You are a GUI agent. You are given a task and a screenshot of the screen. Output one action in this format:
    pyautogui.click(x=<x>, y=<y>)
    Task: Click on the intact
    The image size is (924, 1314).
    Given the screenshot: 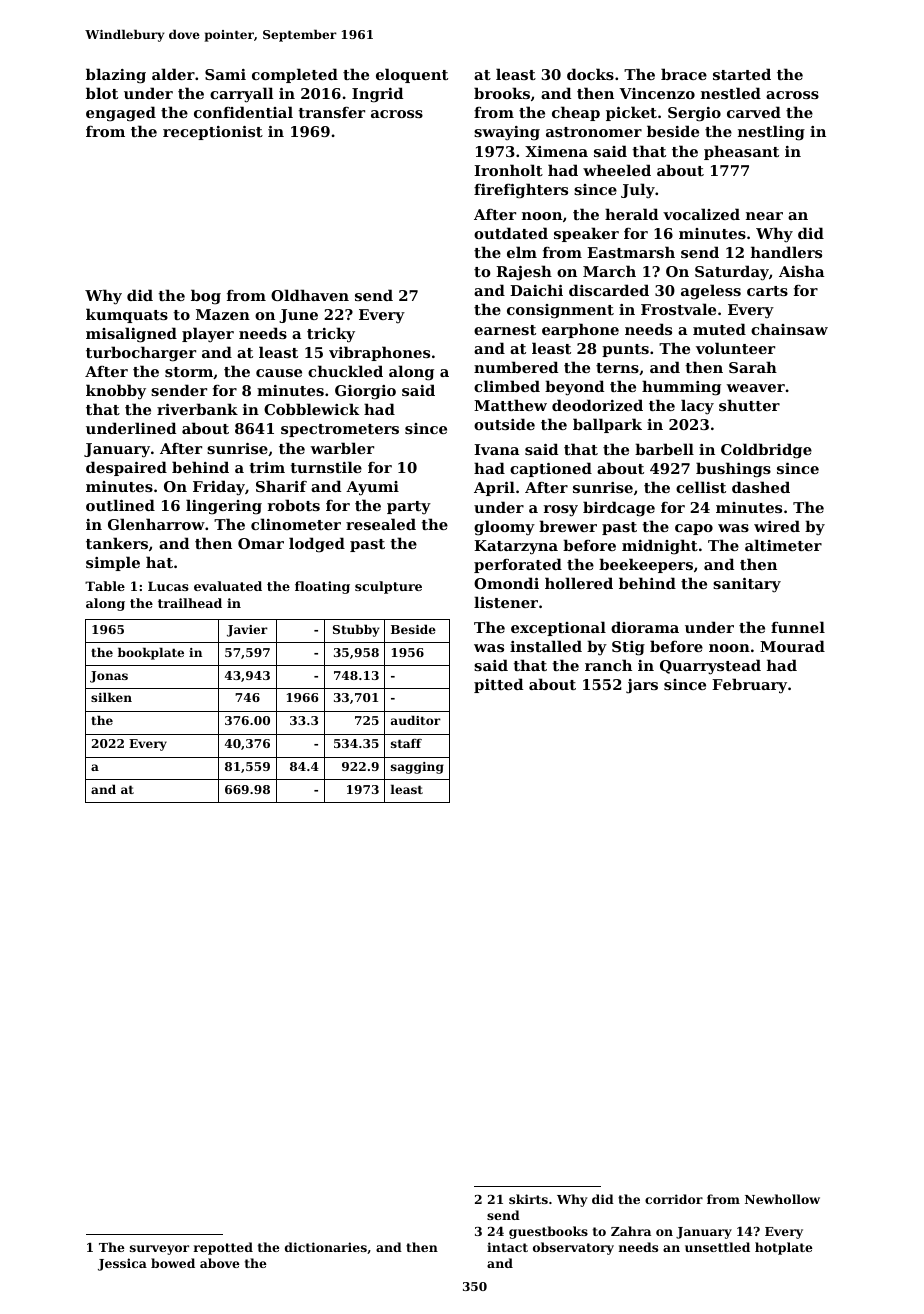 What is the action you would take?
    pyautogui.click(x=507, y=1247)
